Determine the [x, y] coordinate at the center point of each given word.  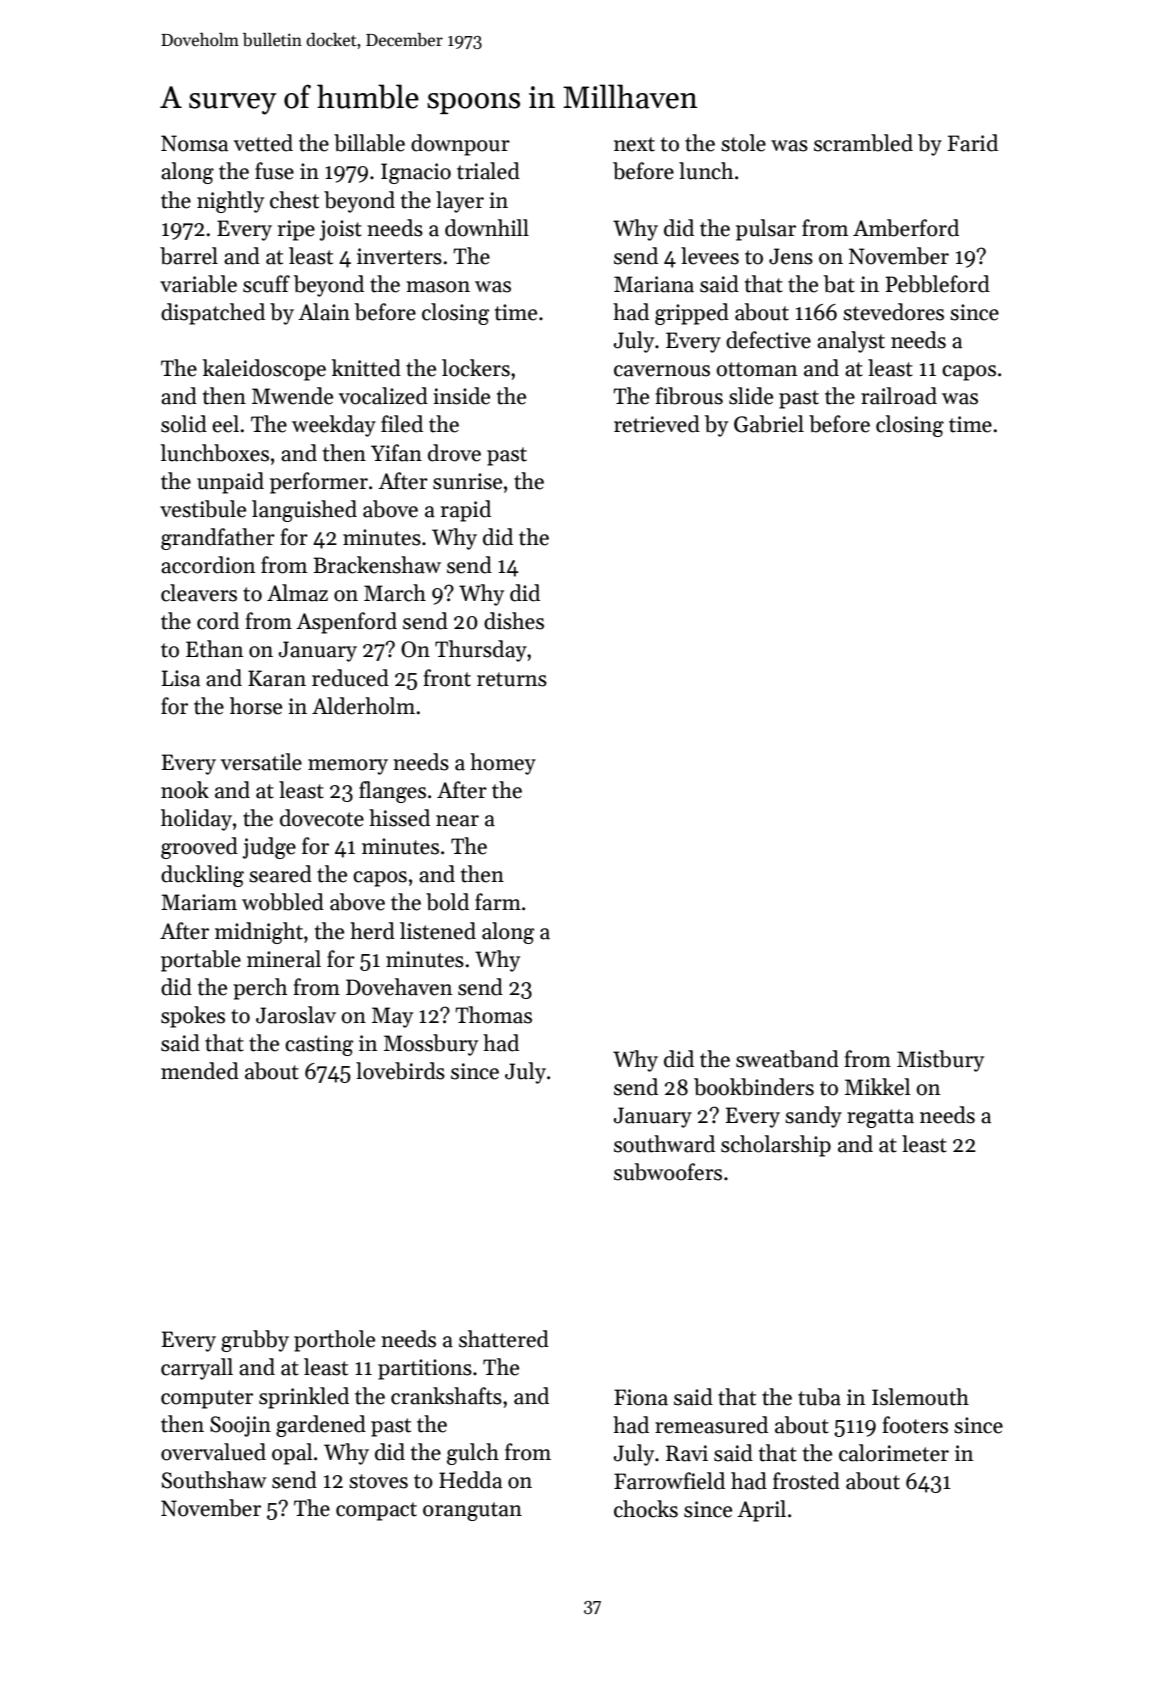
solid [184, 424]
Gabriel [769, 424]
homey [503, 764]
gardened [321, 1426]
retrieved [657, 424]
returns [512, 679]
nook [185, 790]
